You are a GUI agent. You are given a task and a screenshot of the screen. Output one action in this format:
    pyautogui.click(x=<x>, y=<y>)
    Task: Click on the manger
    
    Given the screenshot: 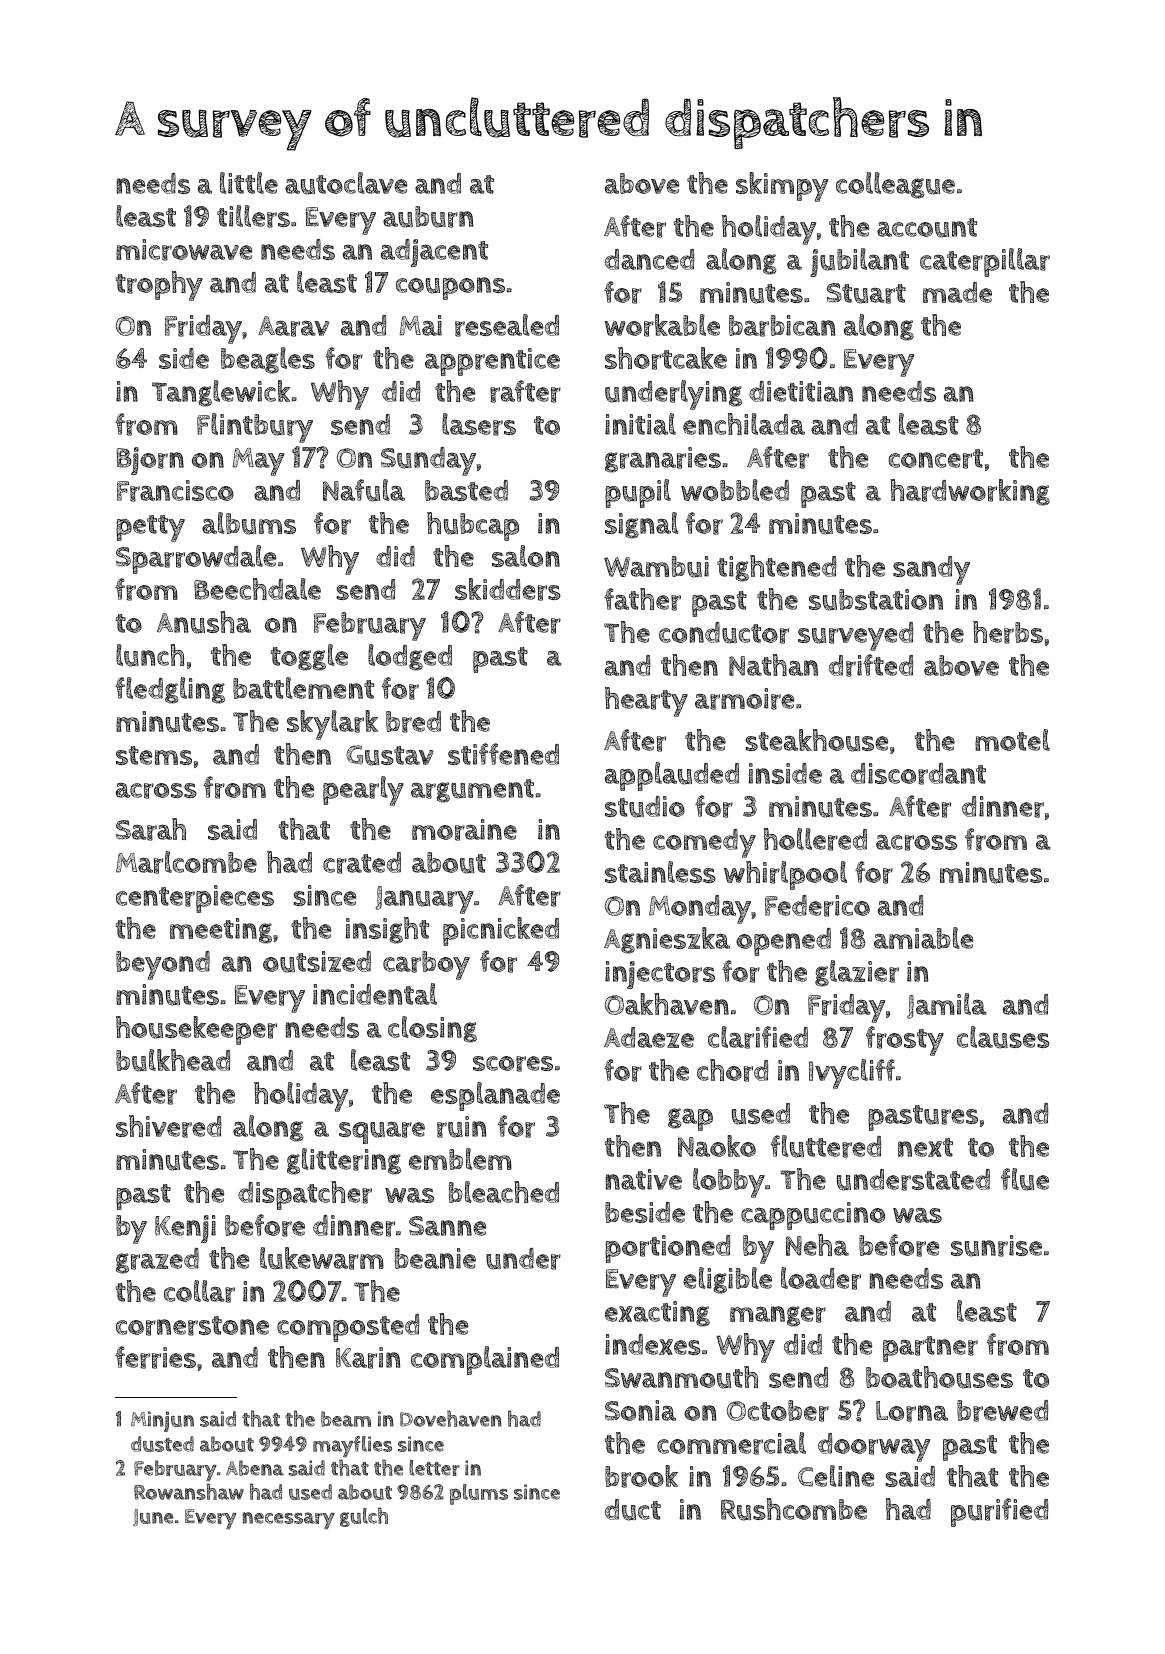 What is the action you would take?
    pyautogui.click(x=778, y=1316)
